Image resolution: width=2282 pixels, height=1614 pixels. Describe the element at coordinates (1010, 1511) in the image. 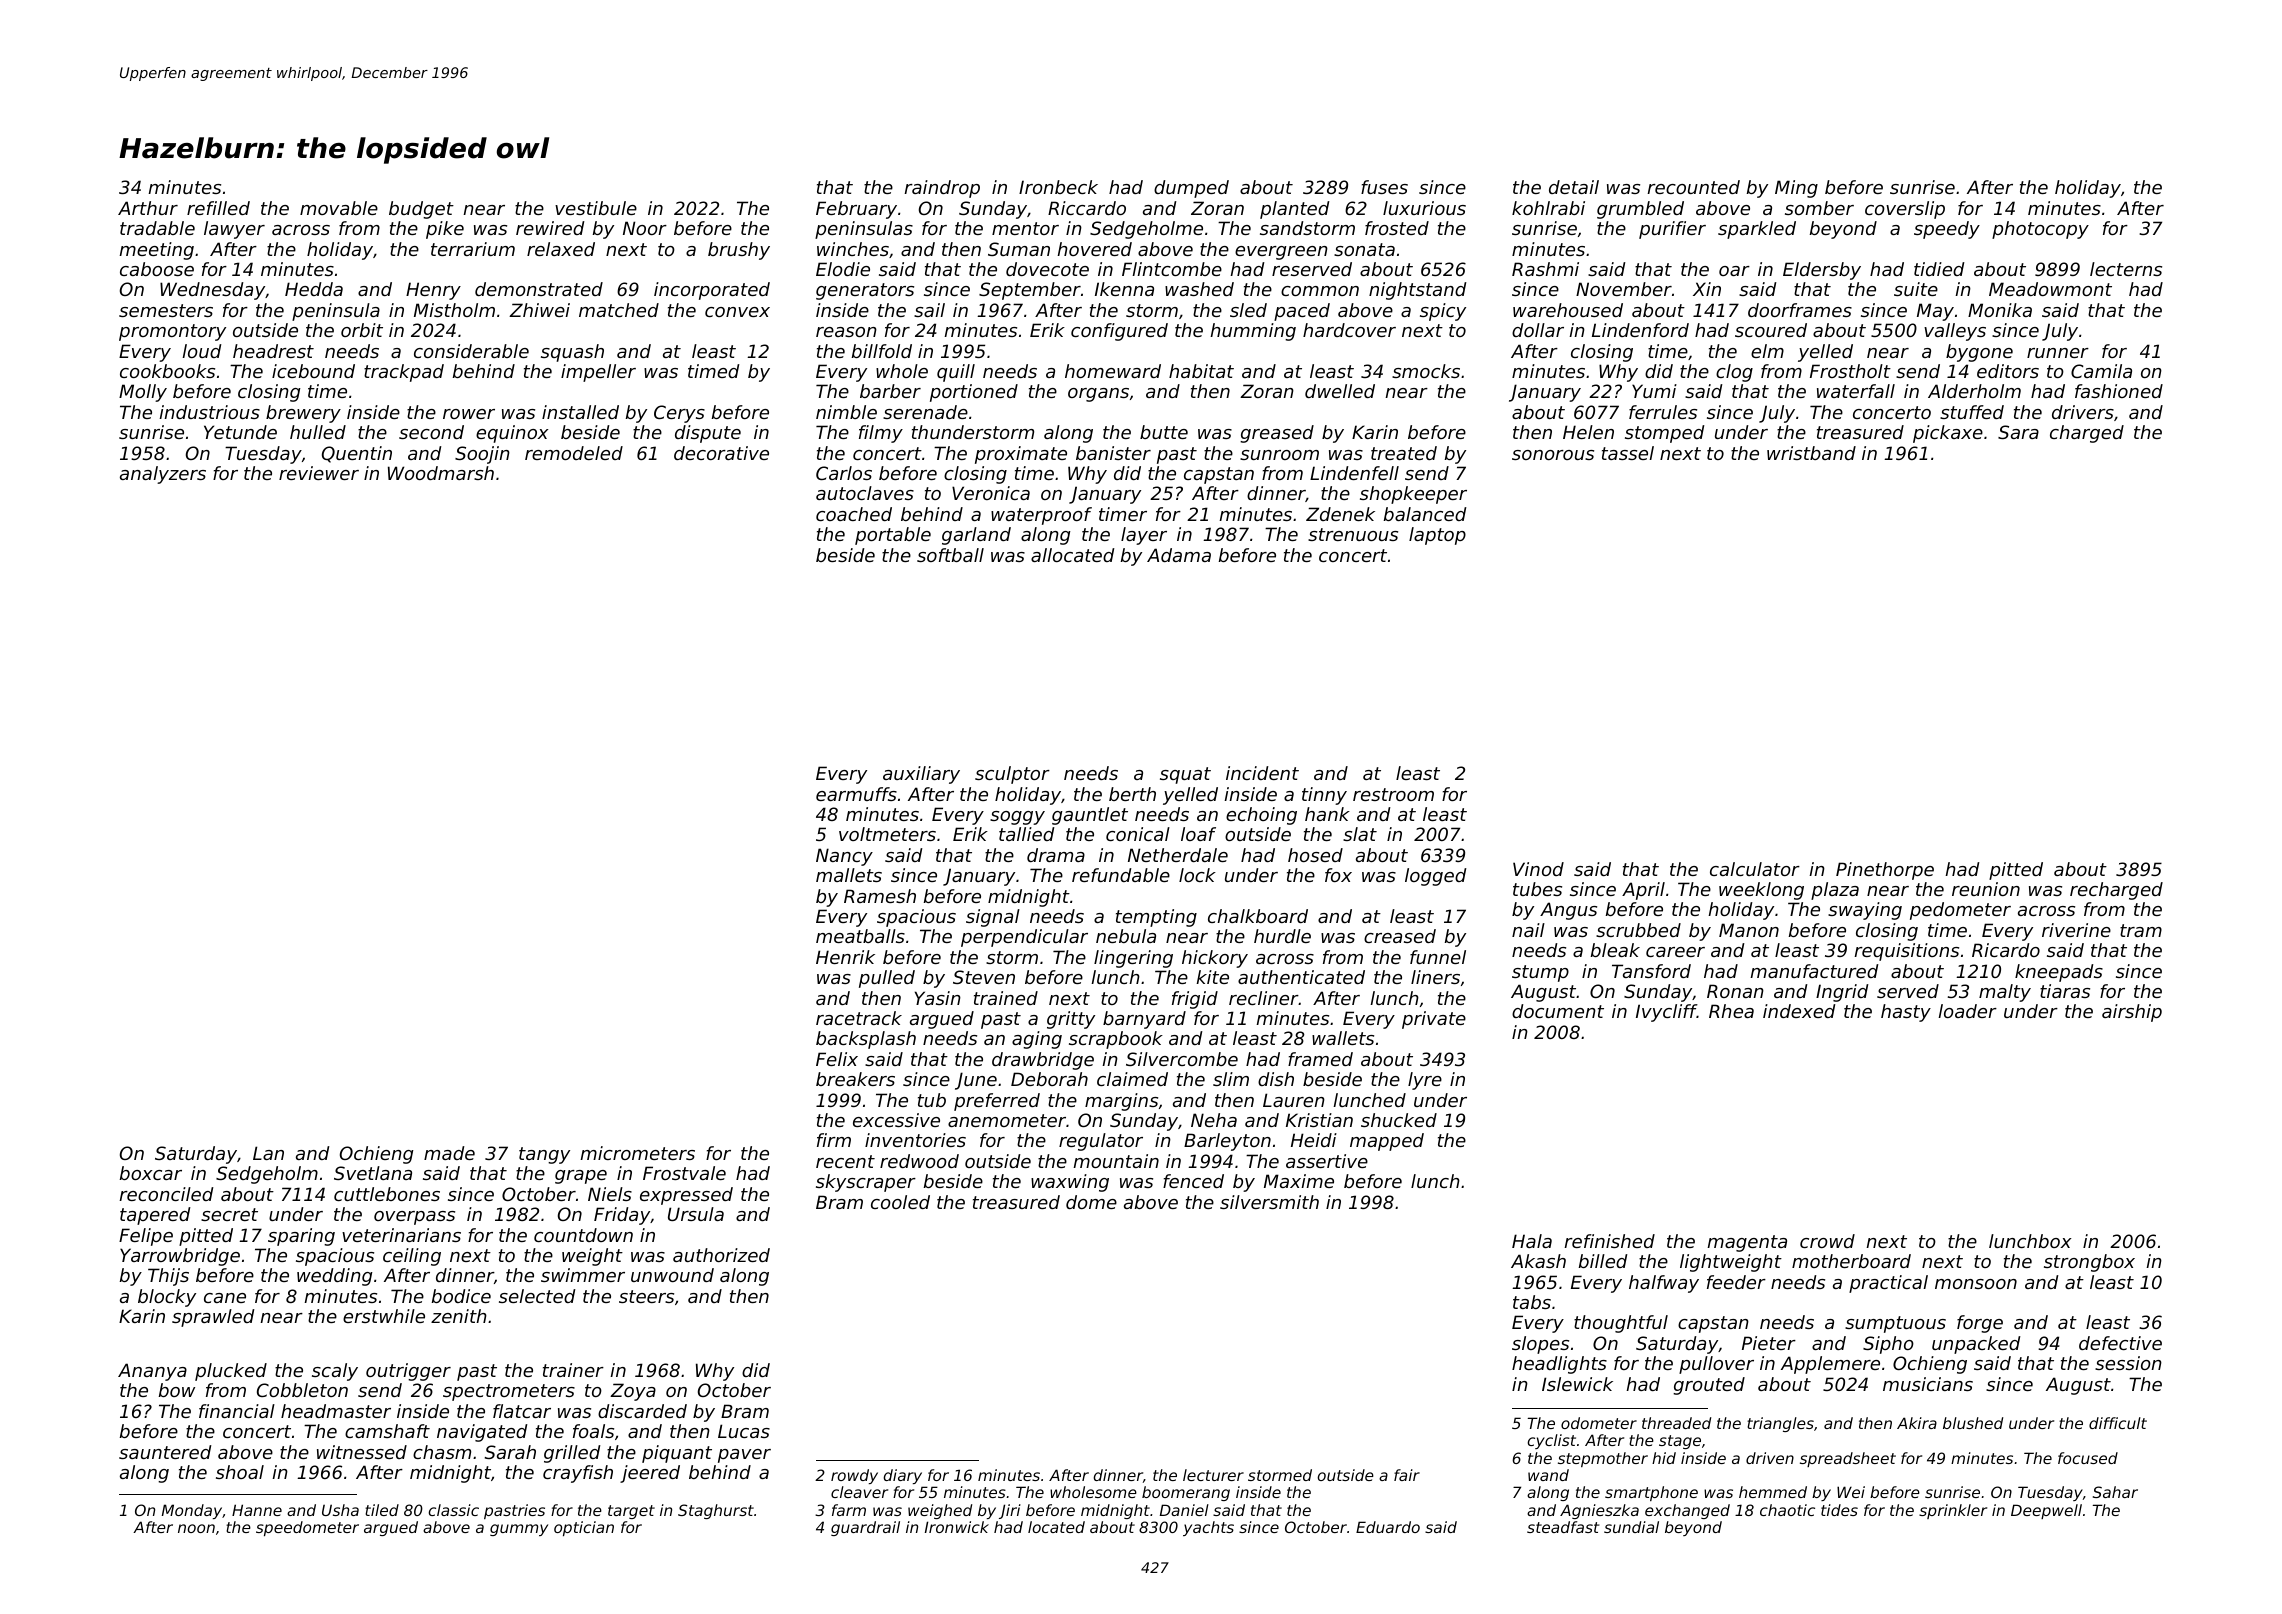

I see `Jiri` at that location.
